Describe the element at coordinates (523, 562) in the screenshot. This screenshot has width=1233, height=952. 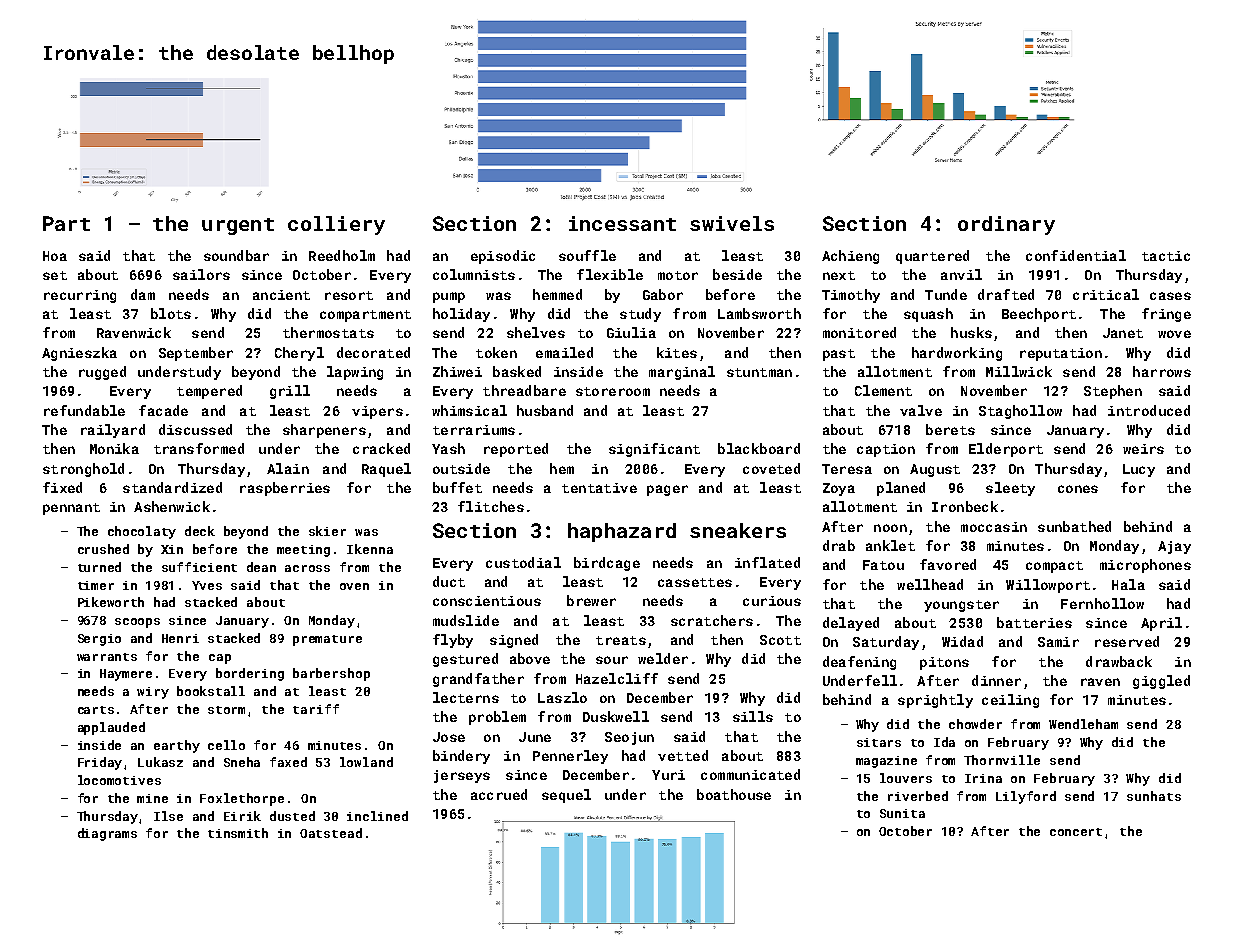
I see `custodial` at that location.
